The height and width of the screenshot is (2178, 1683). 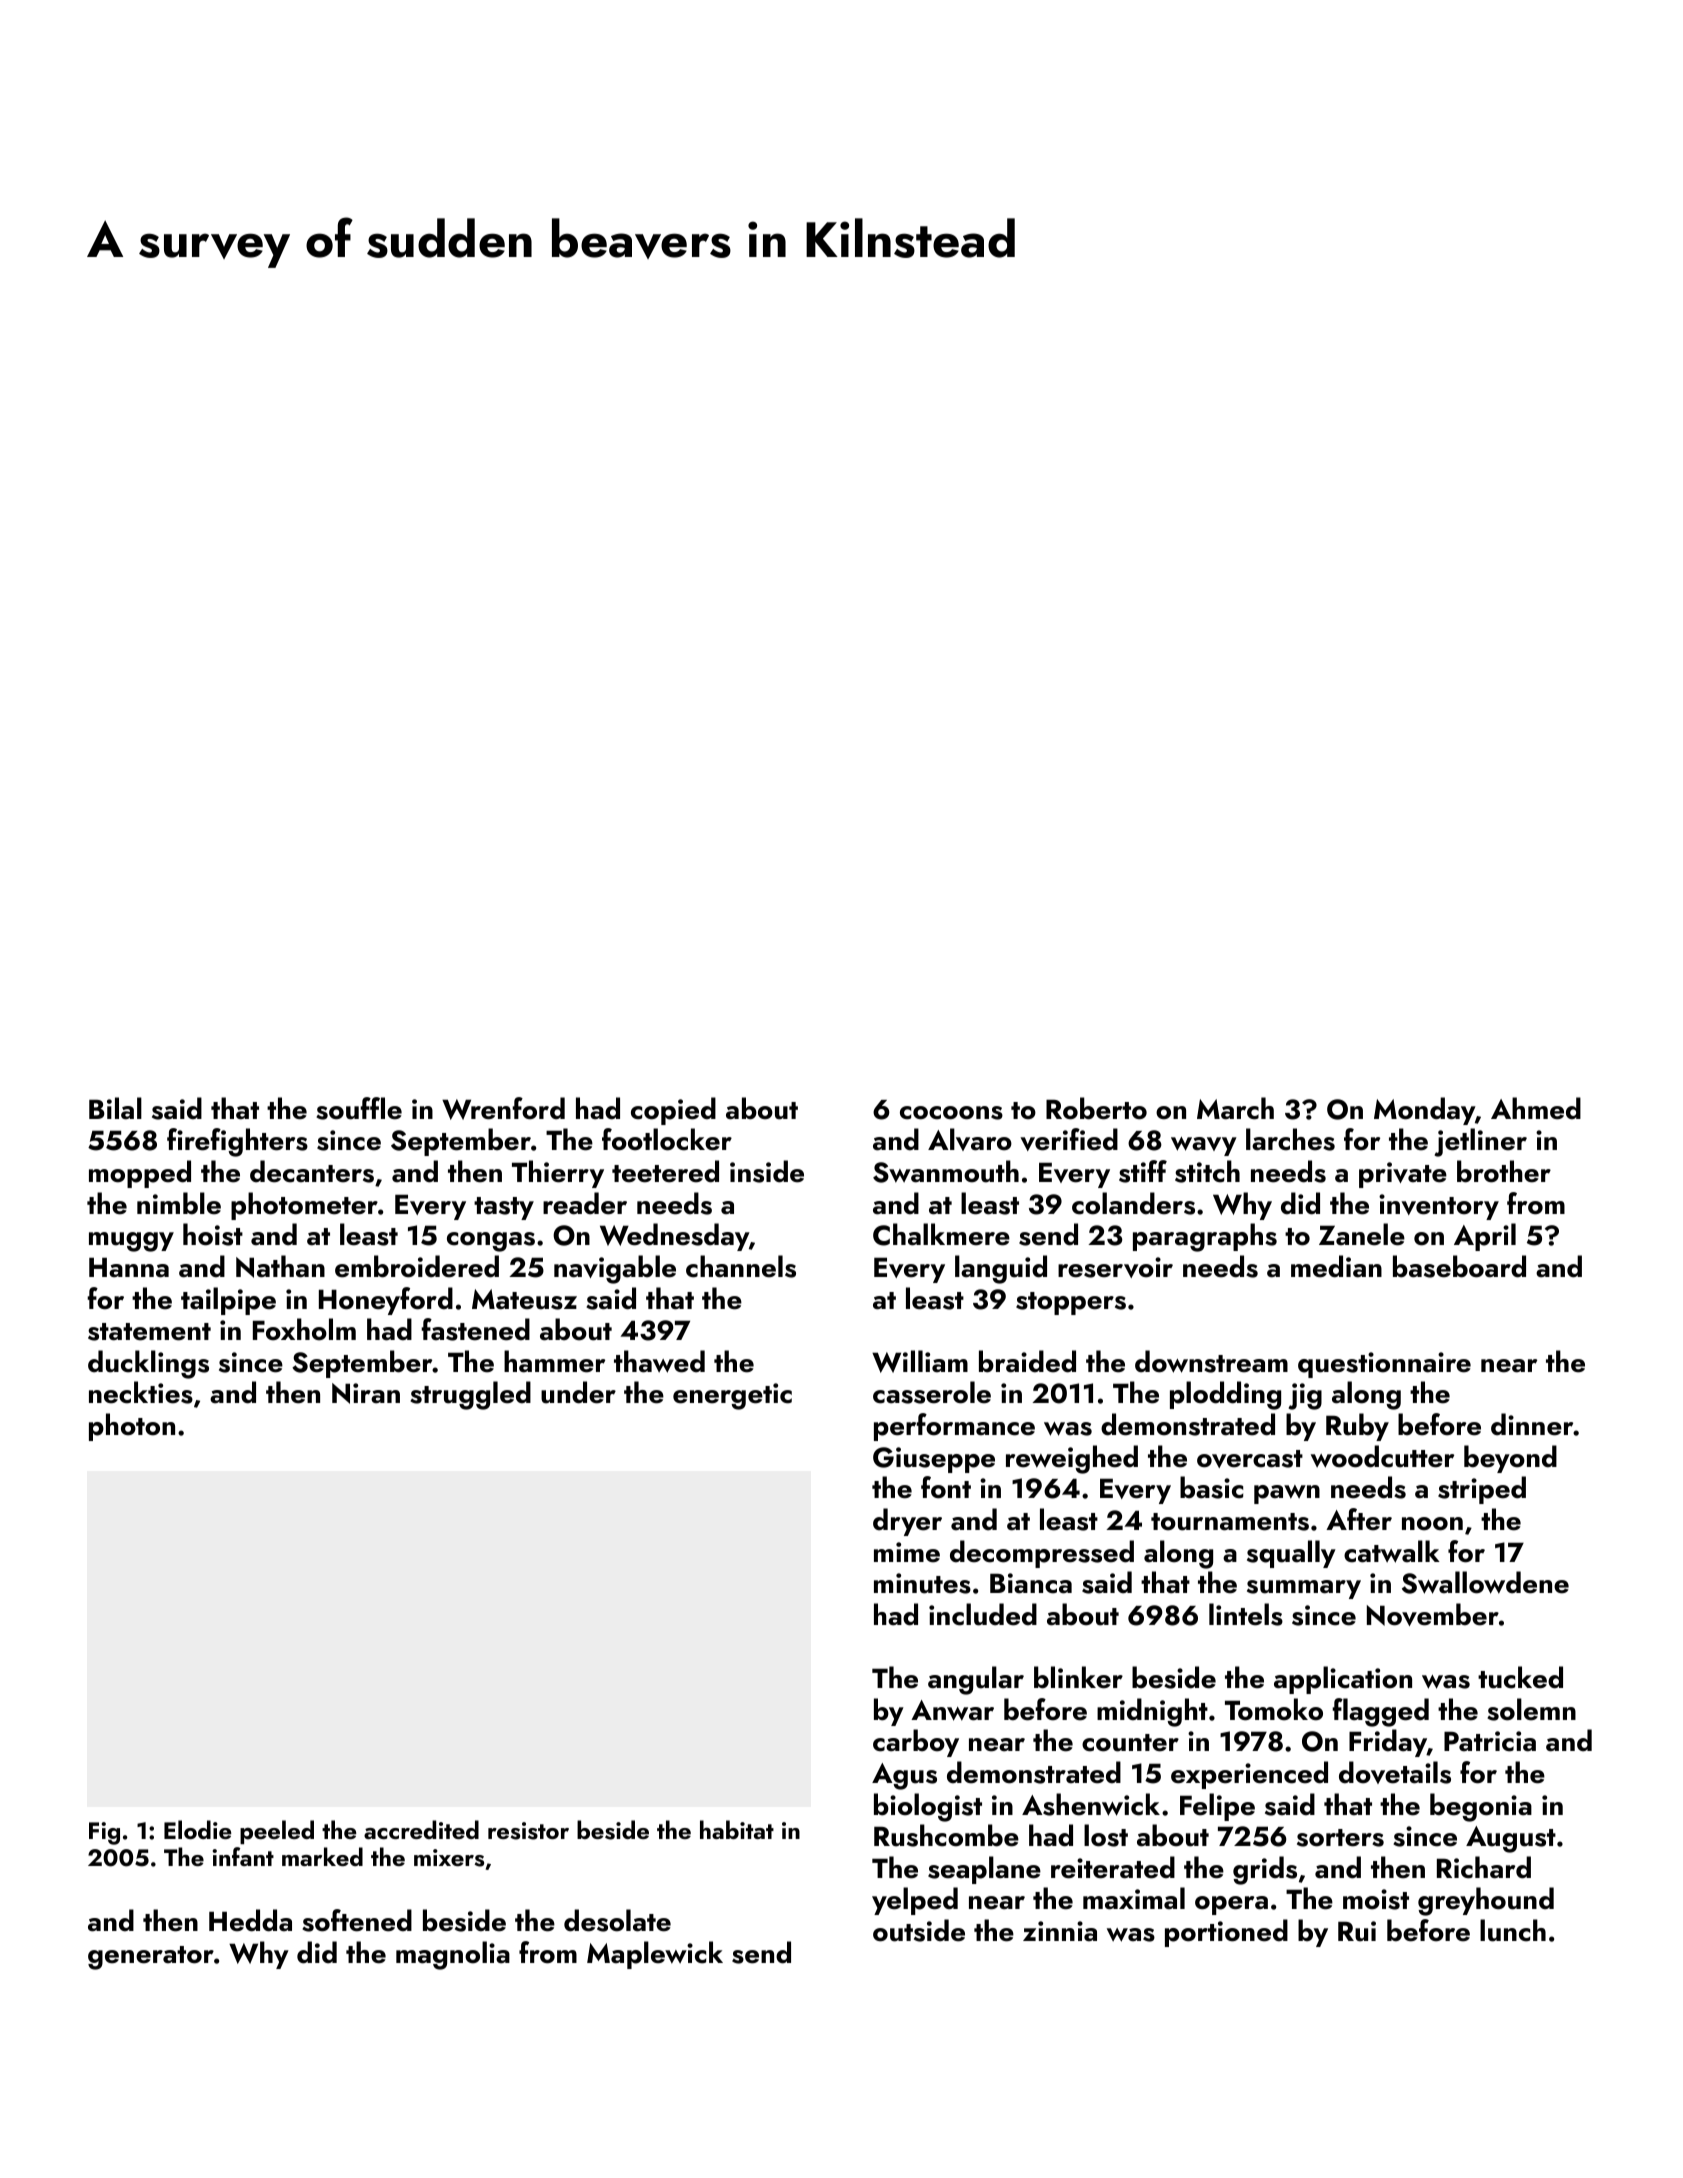 I want to click on photon, so click(x=132, y=1427).
